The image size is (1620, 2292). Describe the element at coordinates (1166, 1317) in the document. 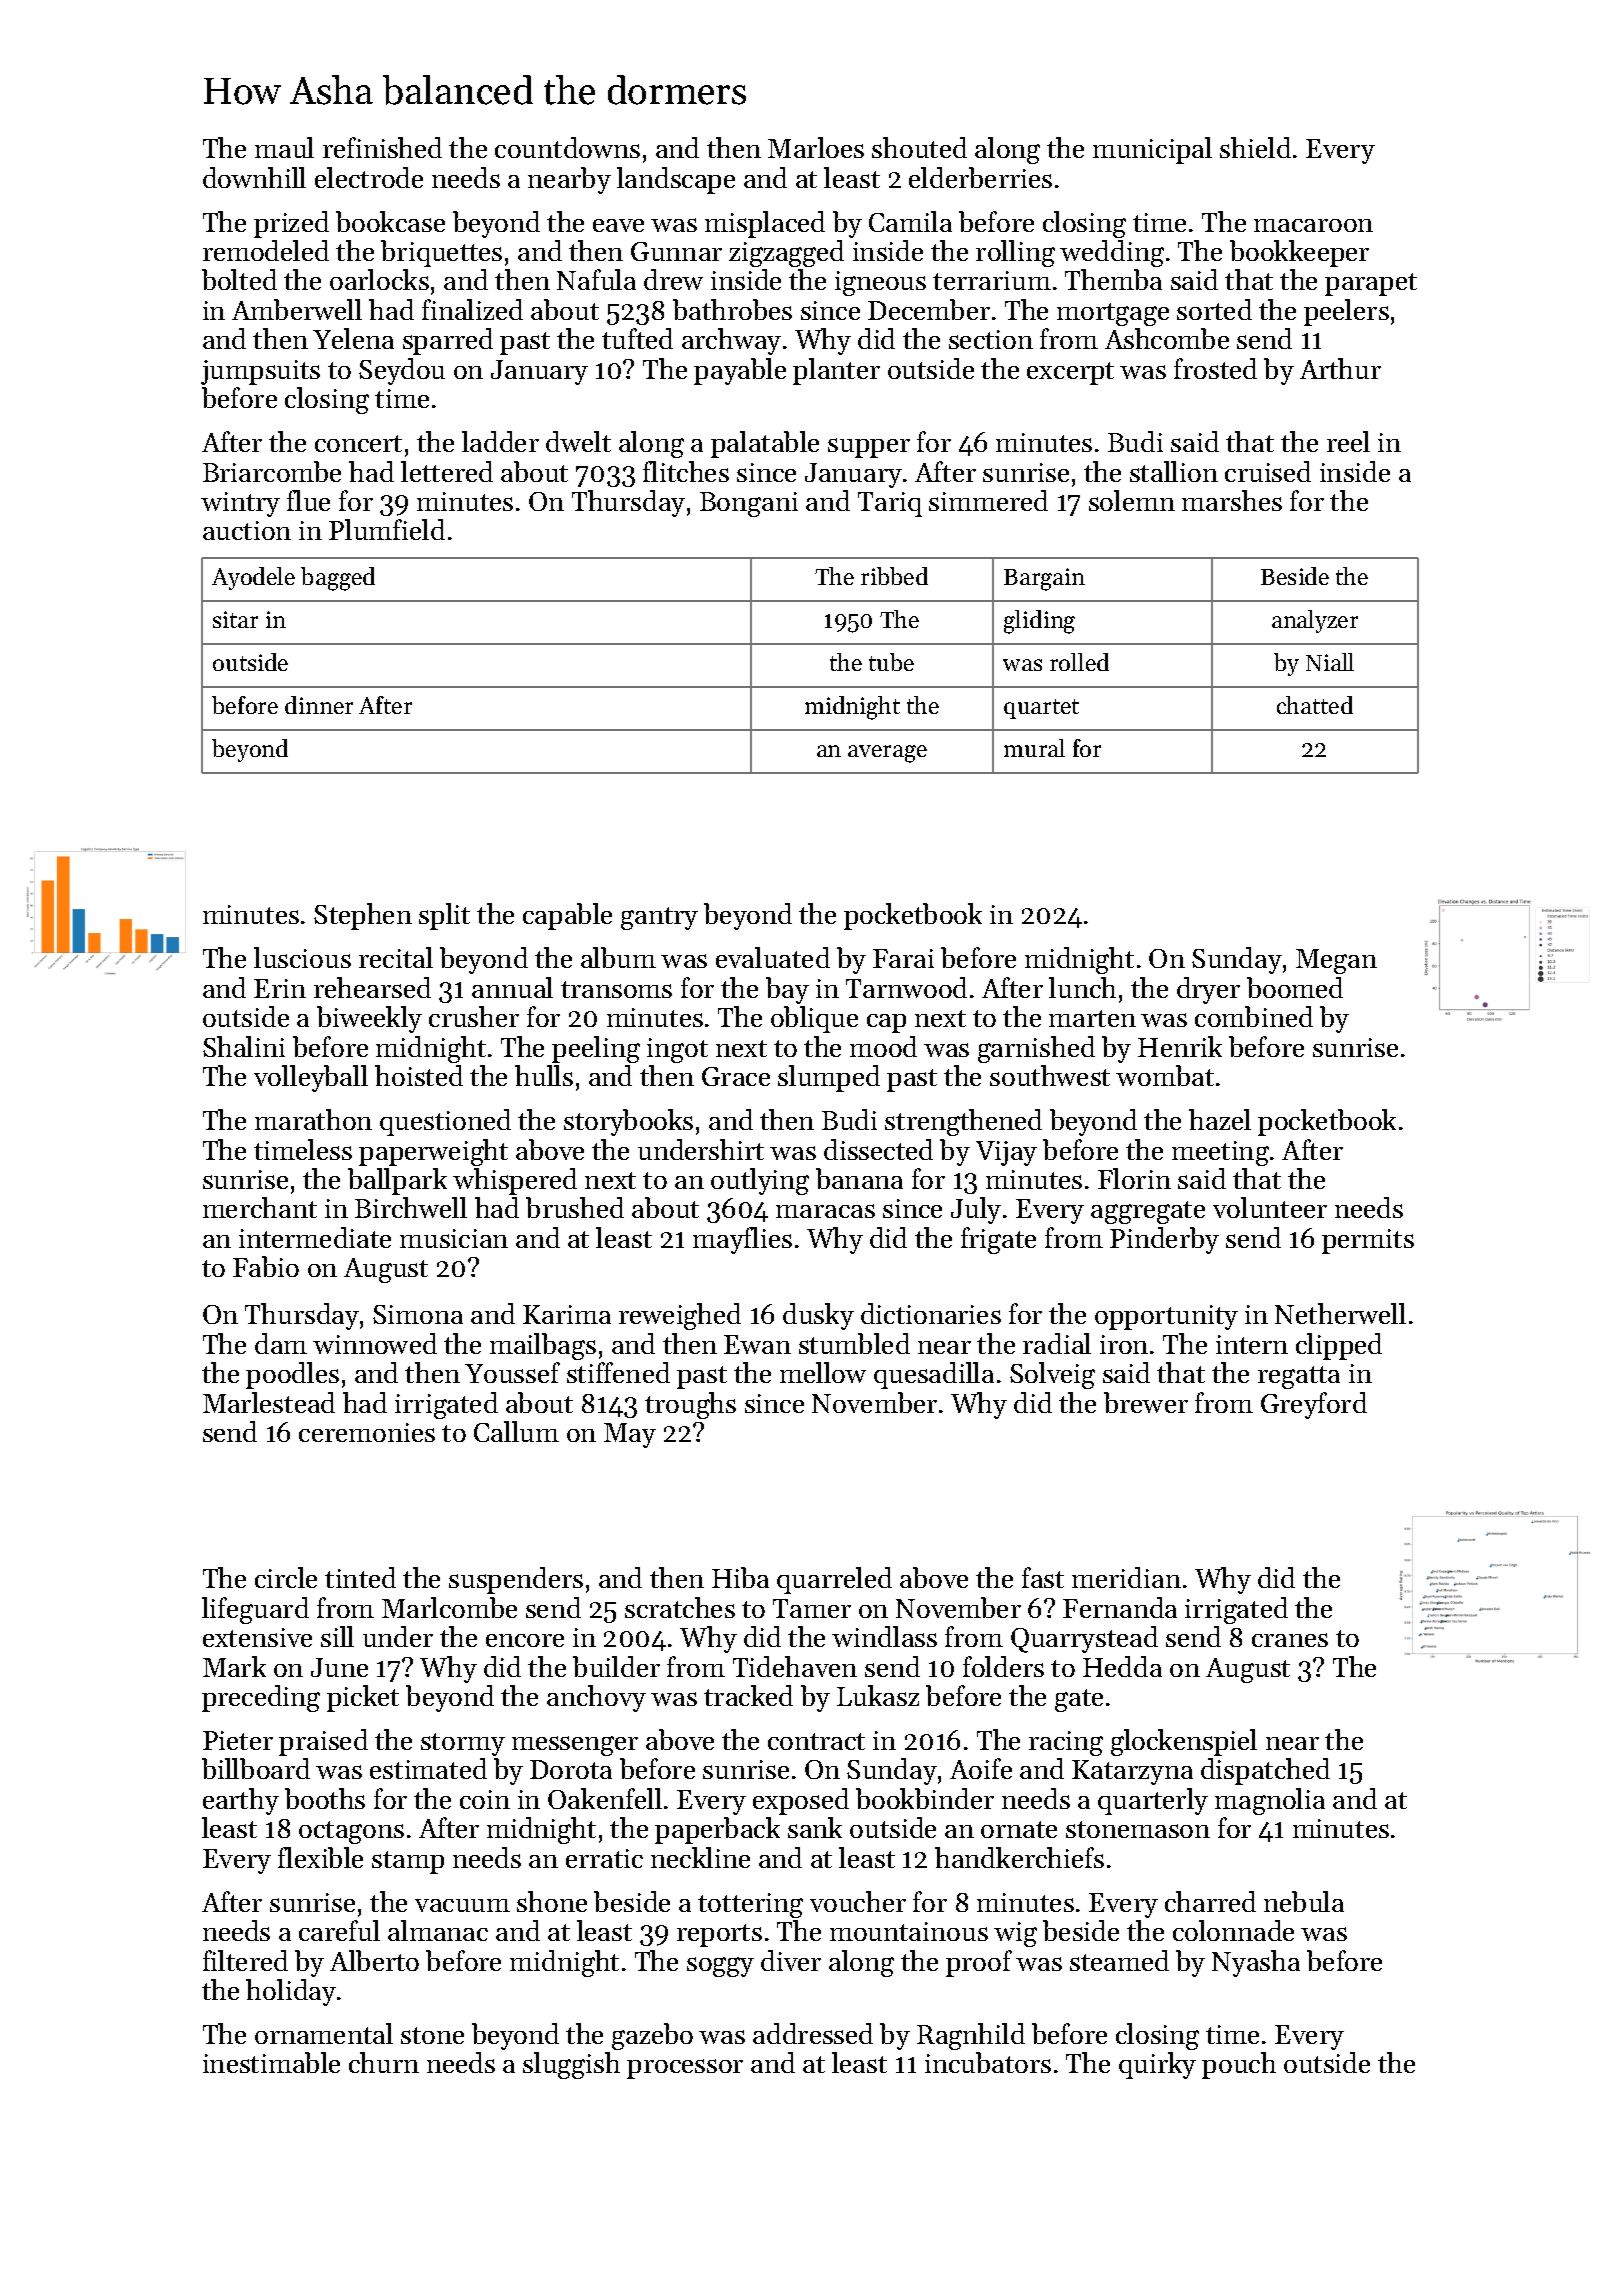

I see `opportunity` at that location.
